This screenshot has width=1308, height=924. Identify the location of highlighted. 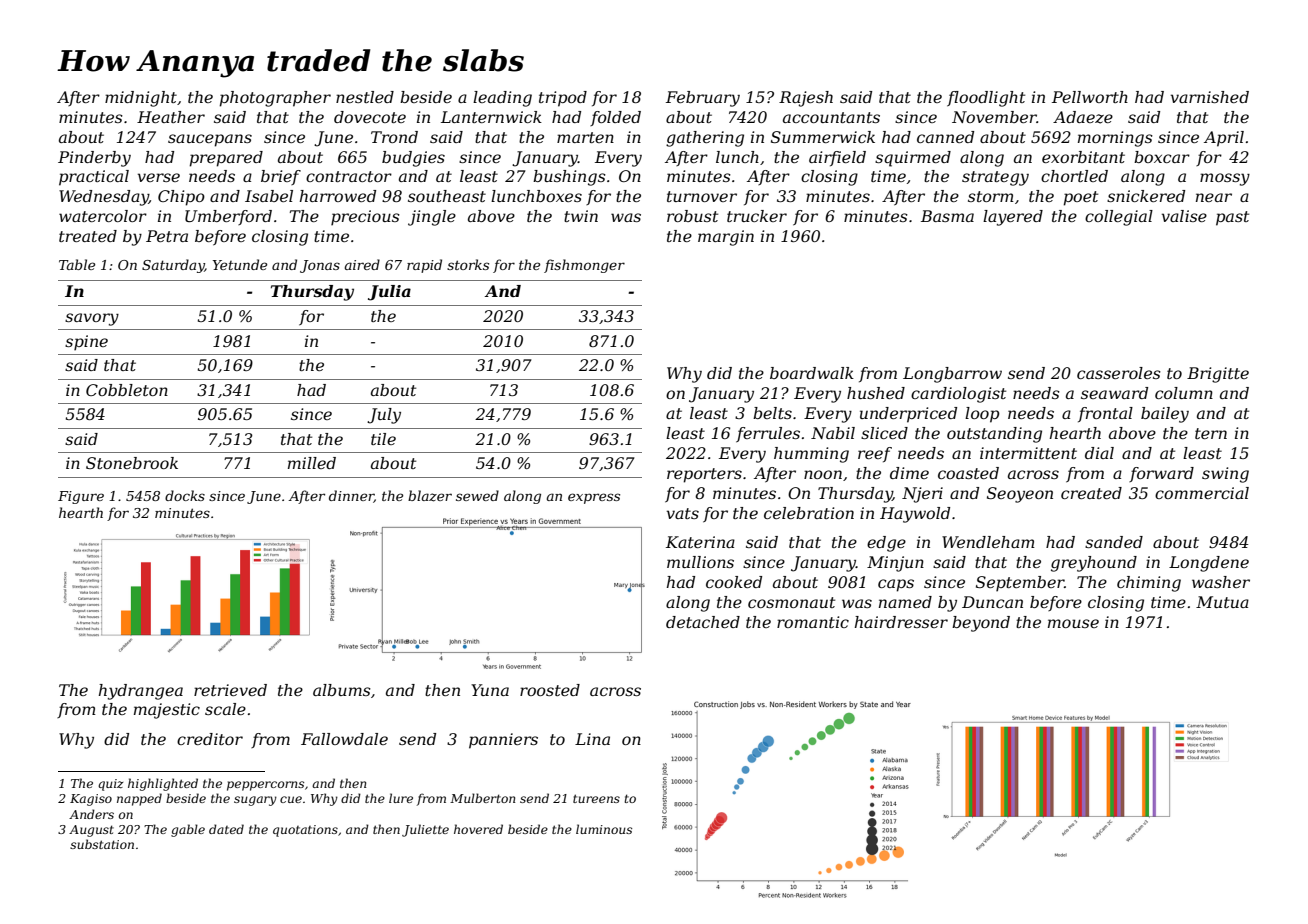
(163, 784).
